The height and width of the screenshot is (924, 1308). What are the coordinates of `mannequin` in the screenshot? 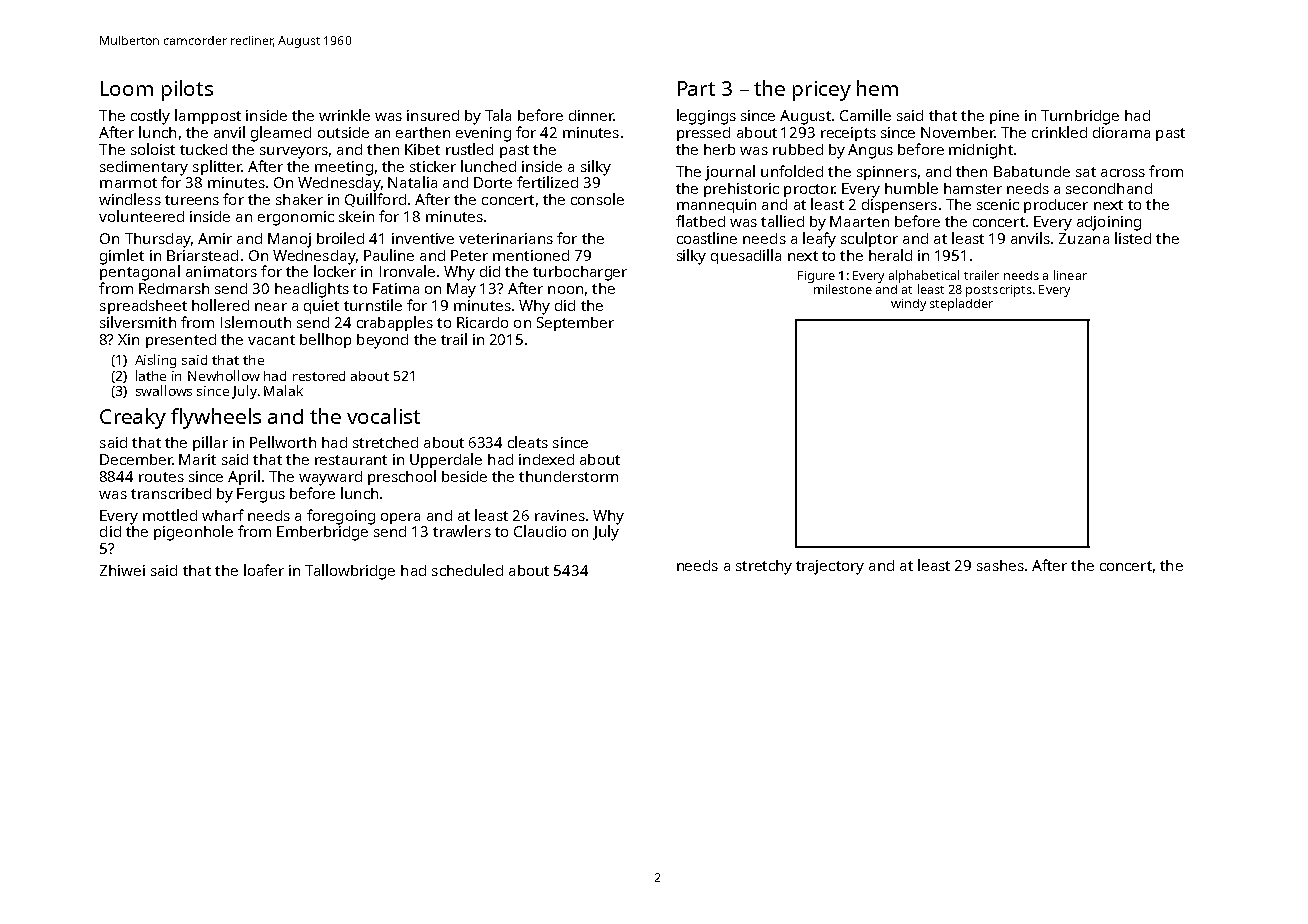 It's located at (716, 206).
